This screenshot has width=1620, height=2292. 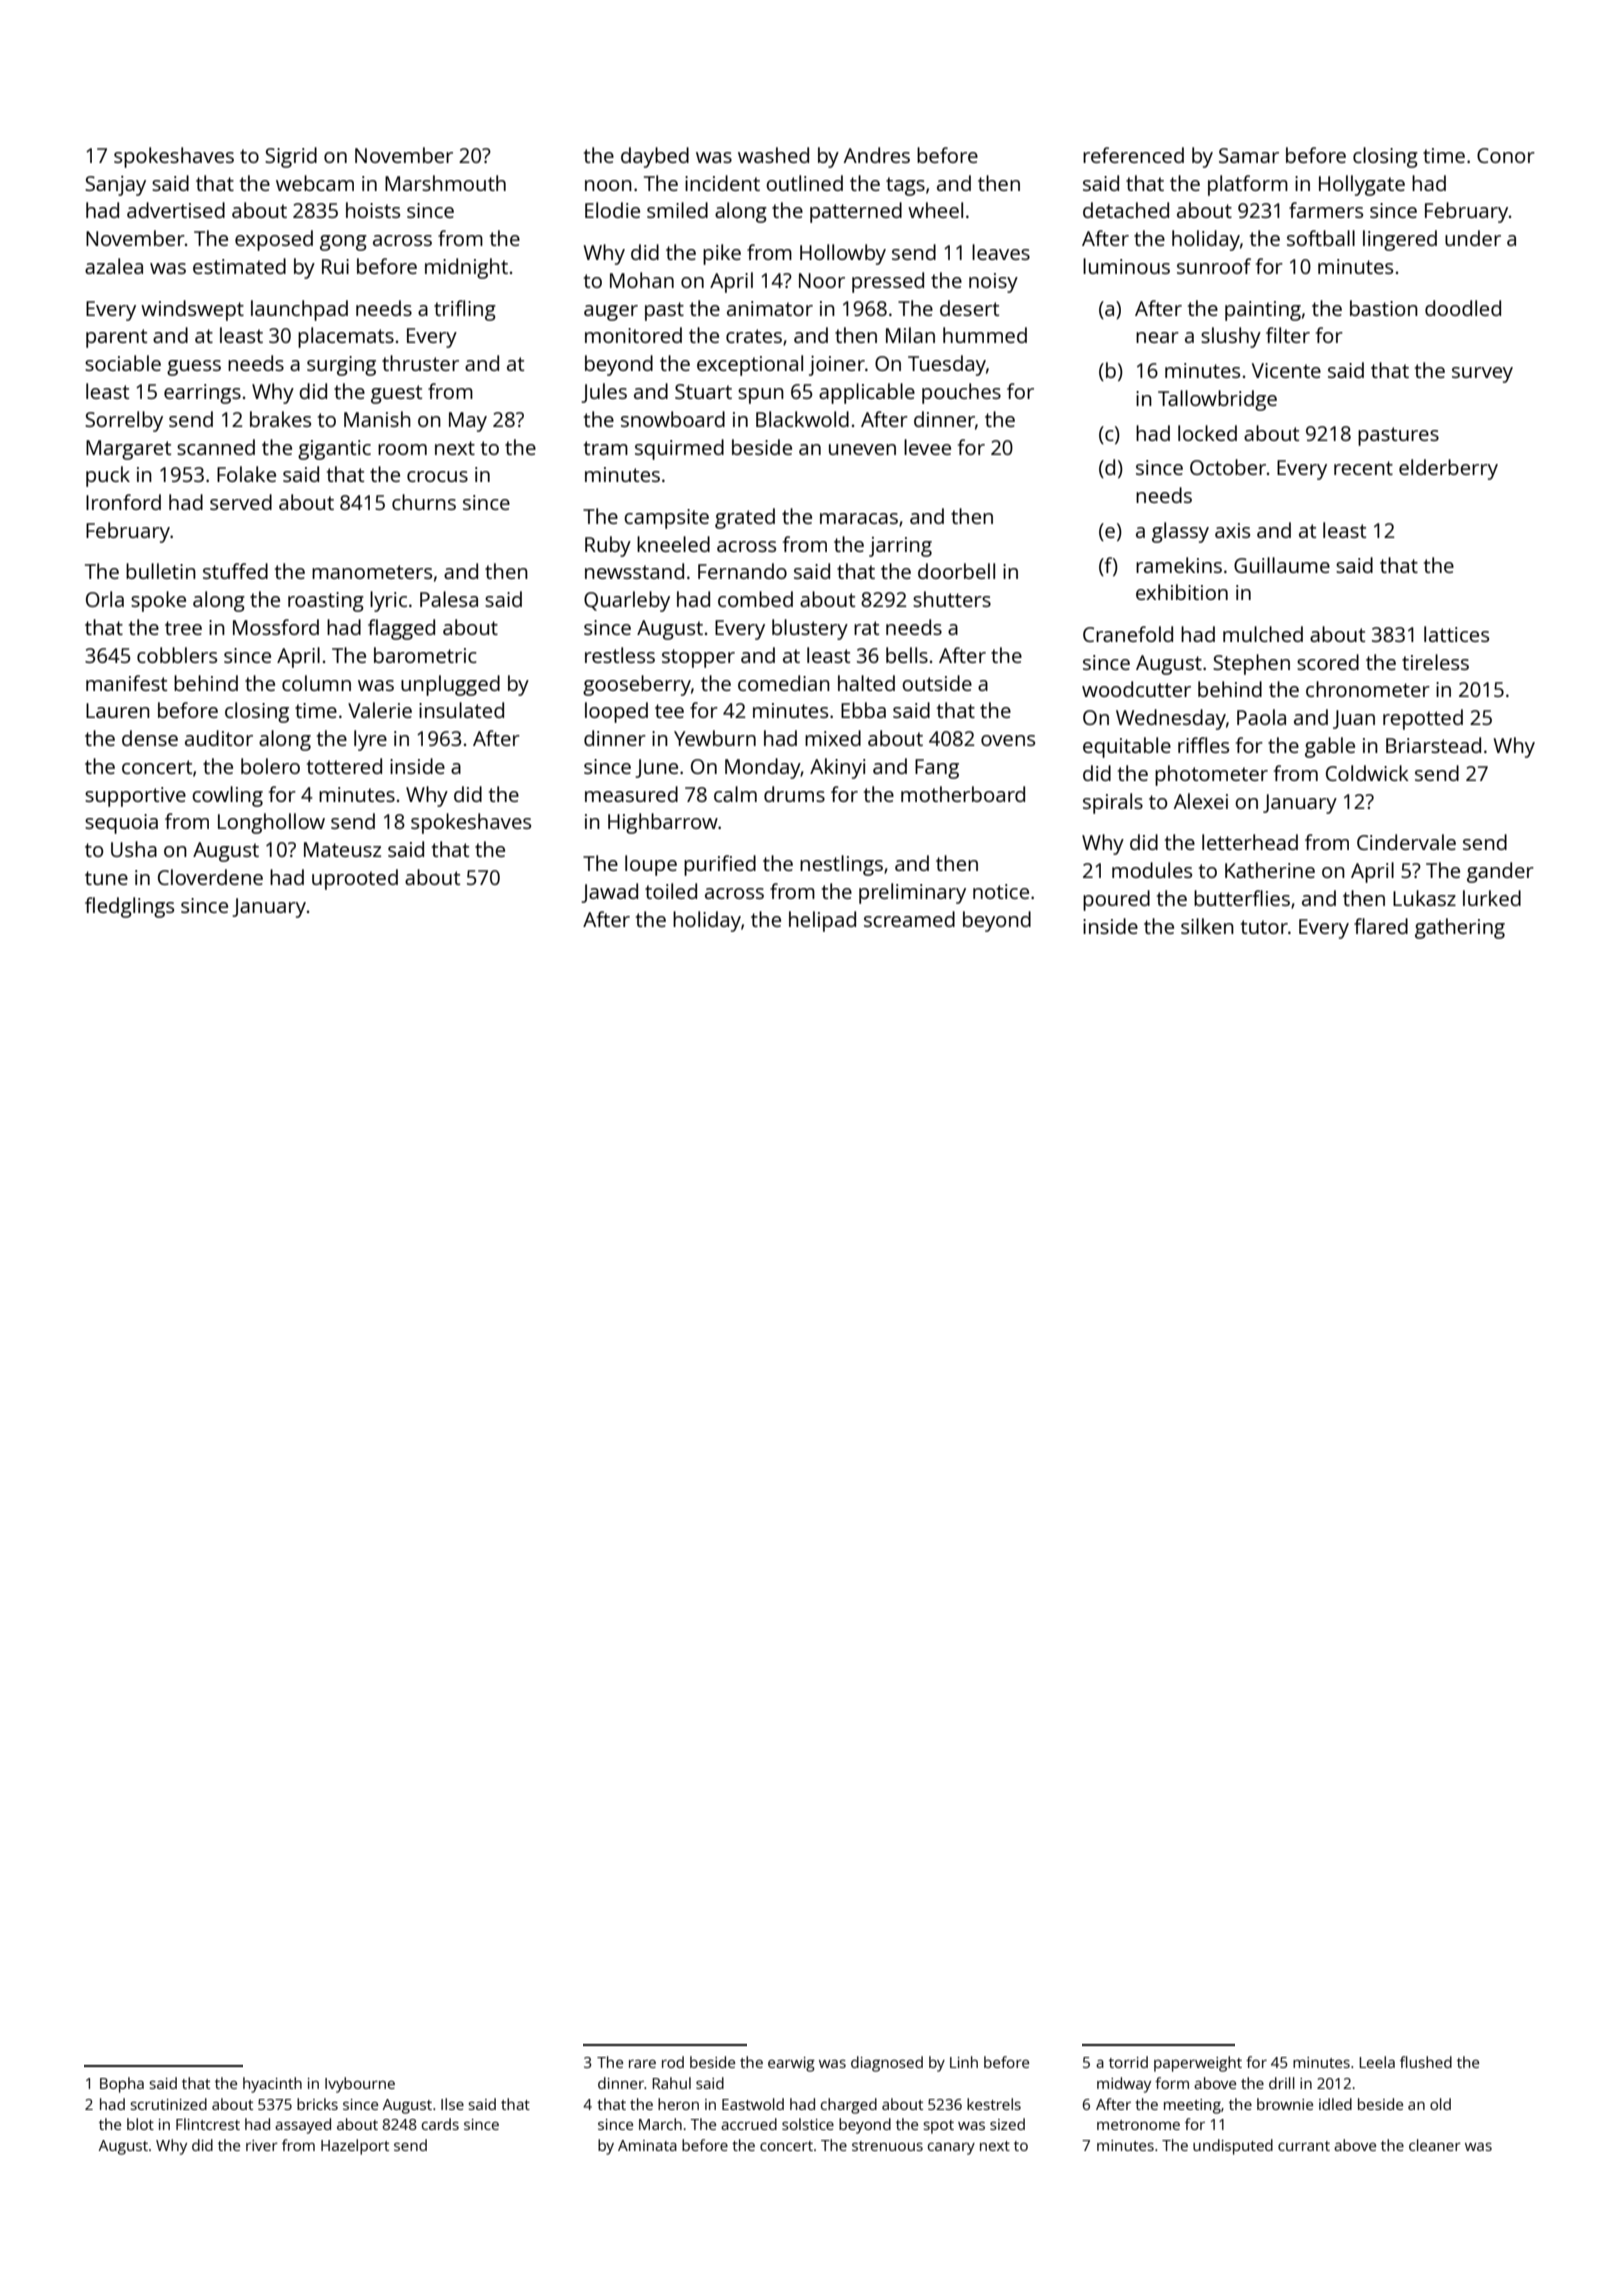 I want to click on Blackwold, so click(x=802, y=419).
